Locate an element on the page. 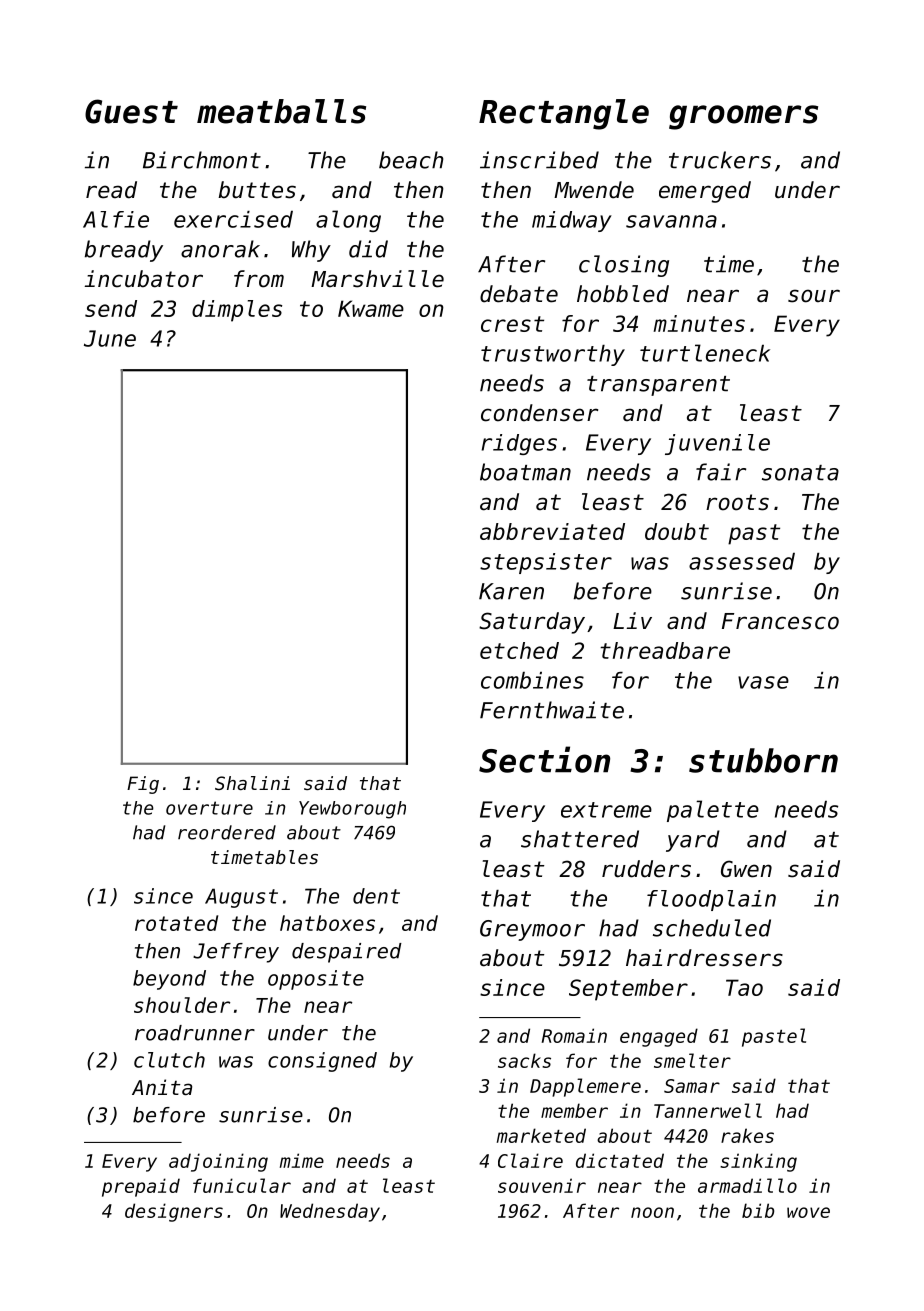  palette is located at coordinates (713, 811).
